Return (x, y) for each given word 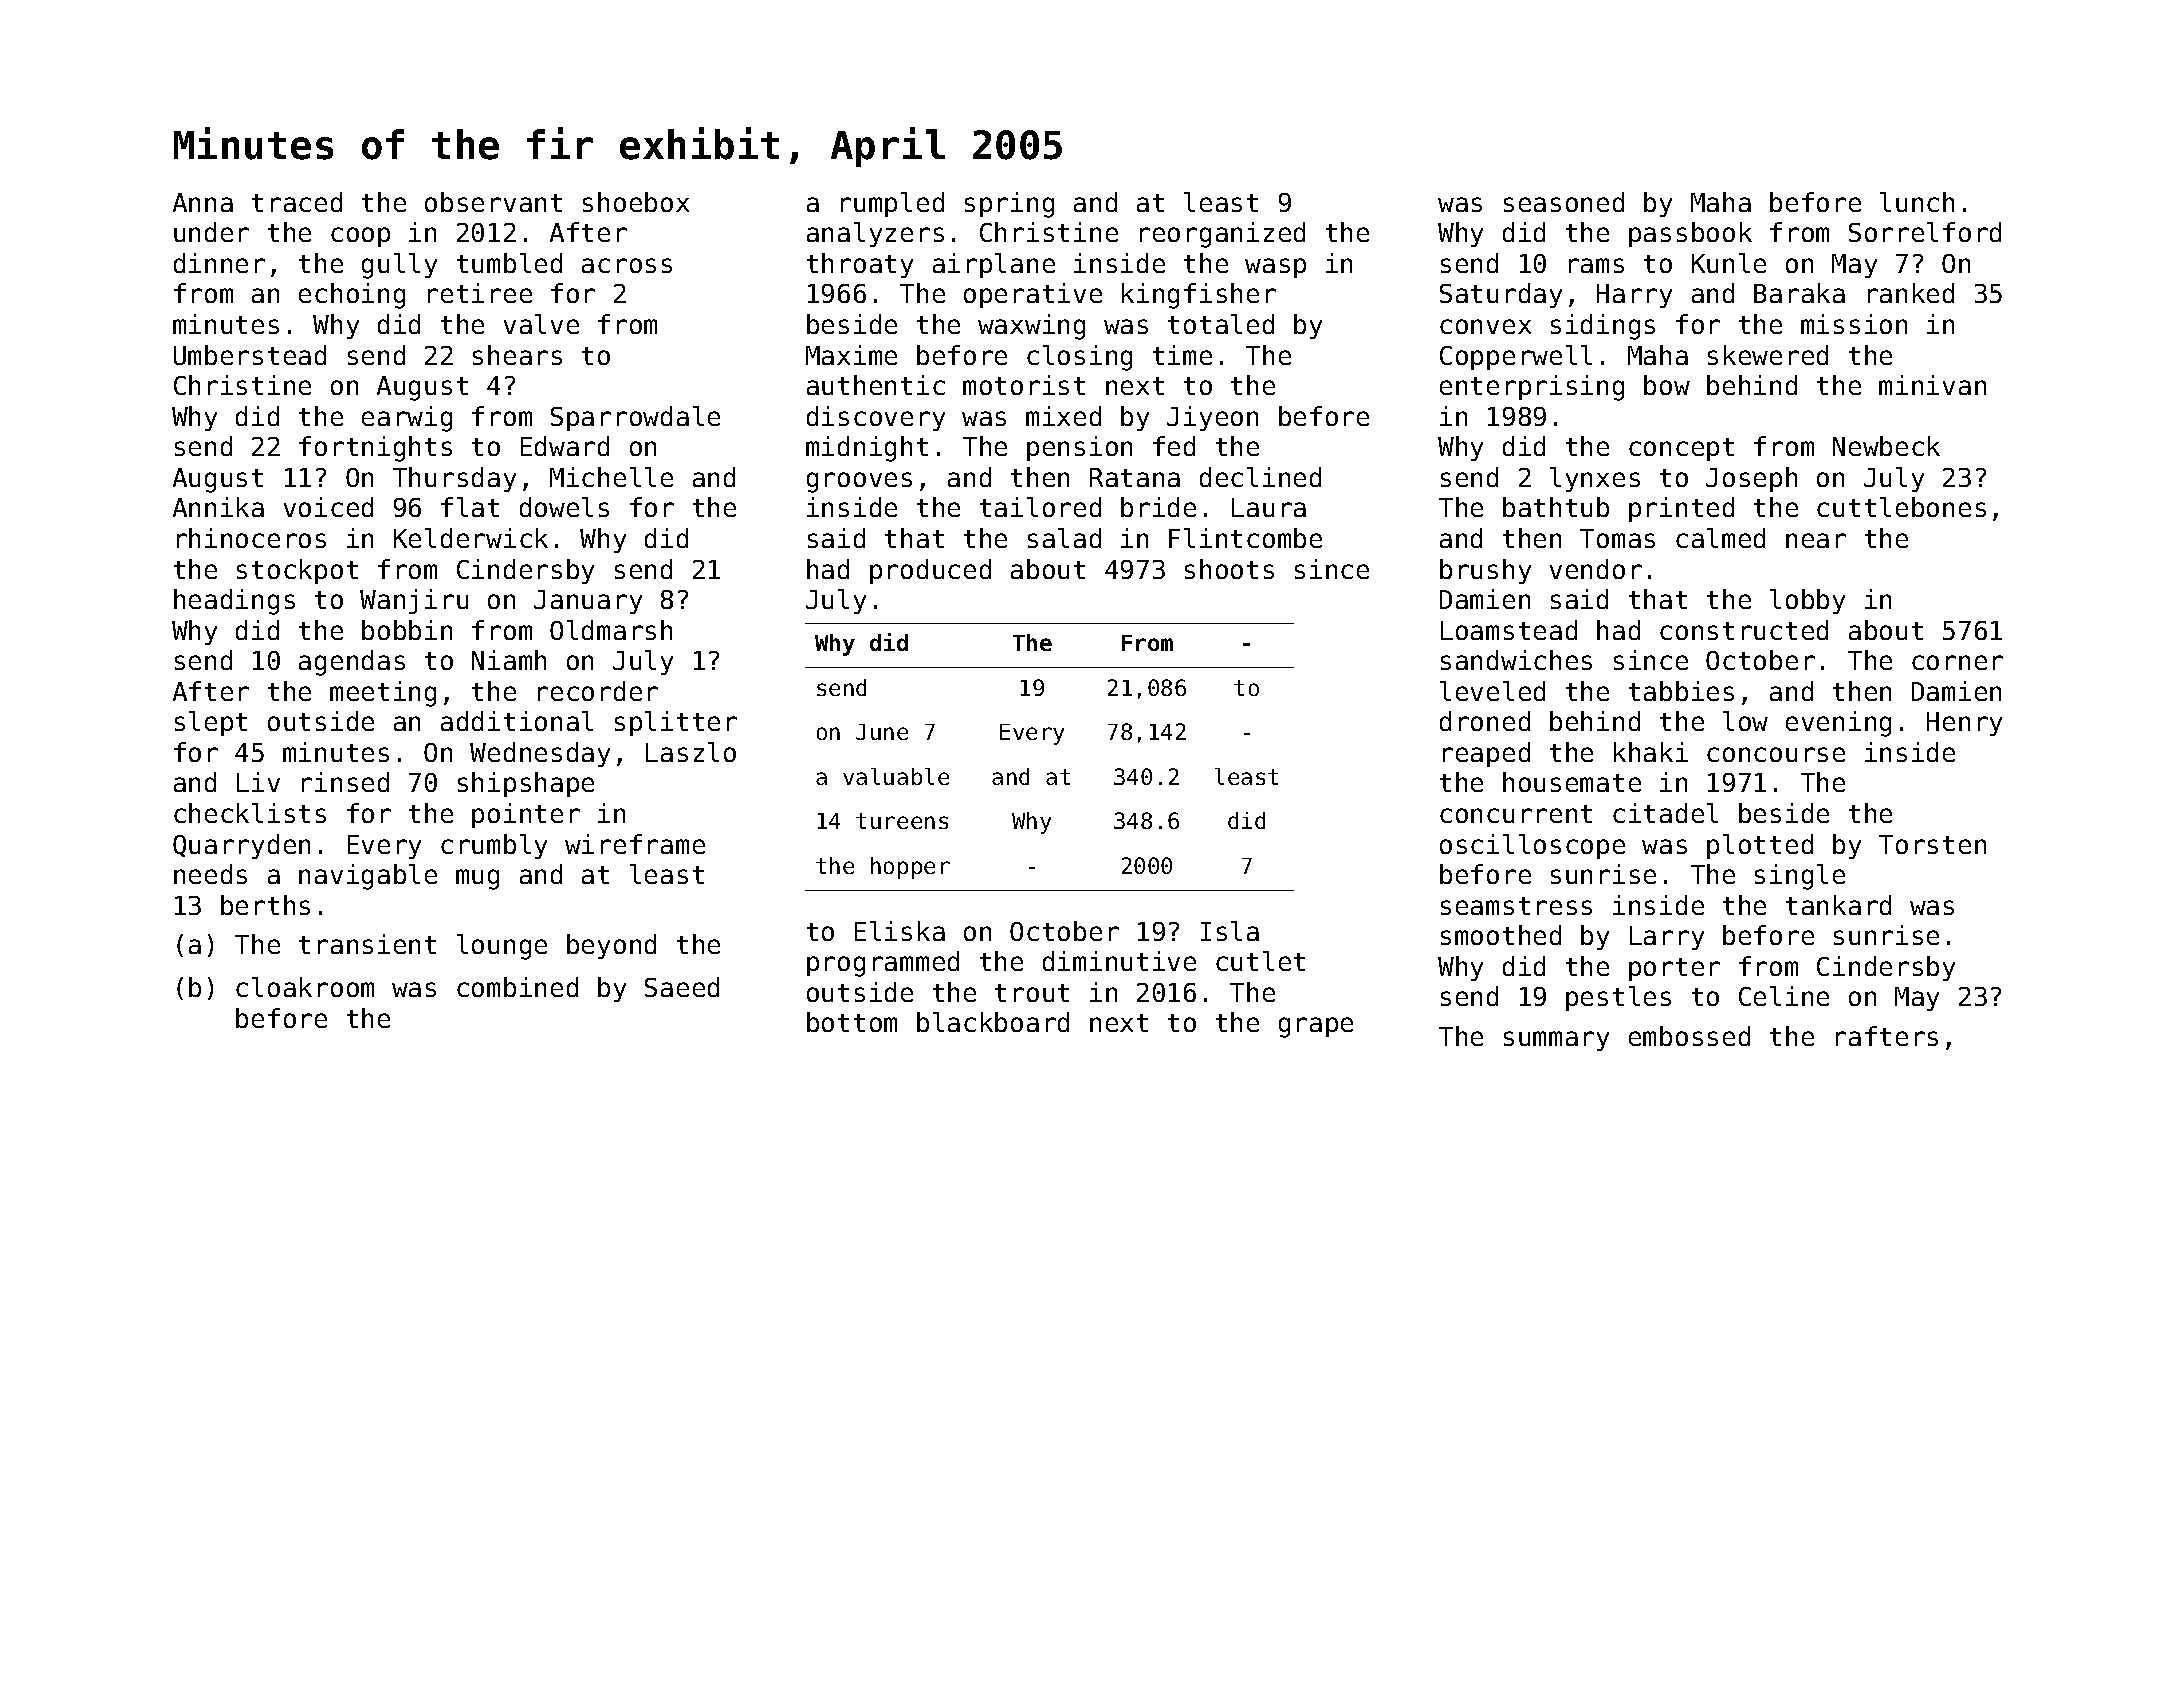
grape (1316, 1027)
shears (517, 355)
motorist (1024, 385)
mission (1854, 324)
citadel (1665, 813)
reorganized (1222, 235)
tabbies (1681, 691)
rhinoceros (251, 538)
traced (297, 202)
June (882, 732)
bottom (852, 1022)
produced (930, 571)
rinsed (345, 782)
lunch (1917, 202)
